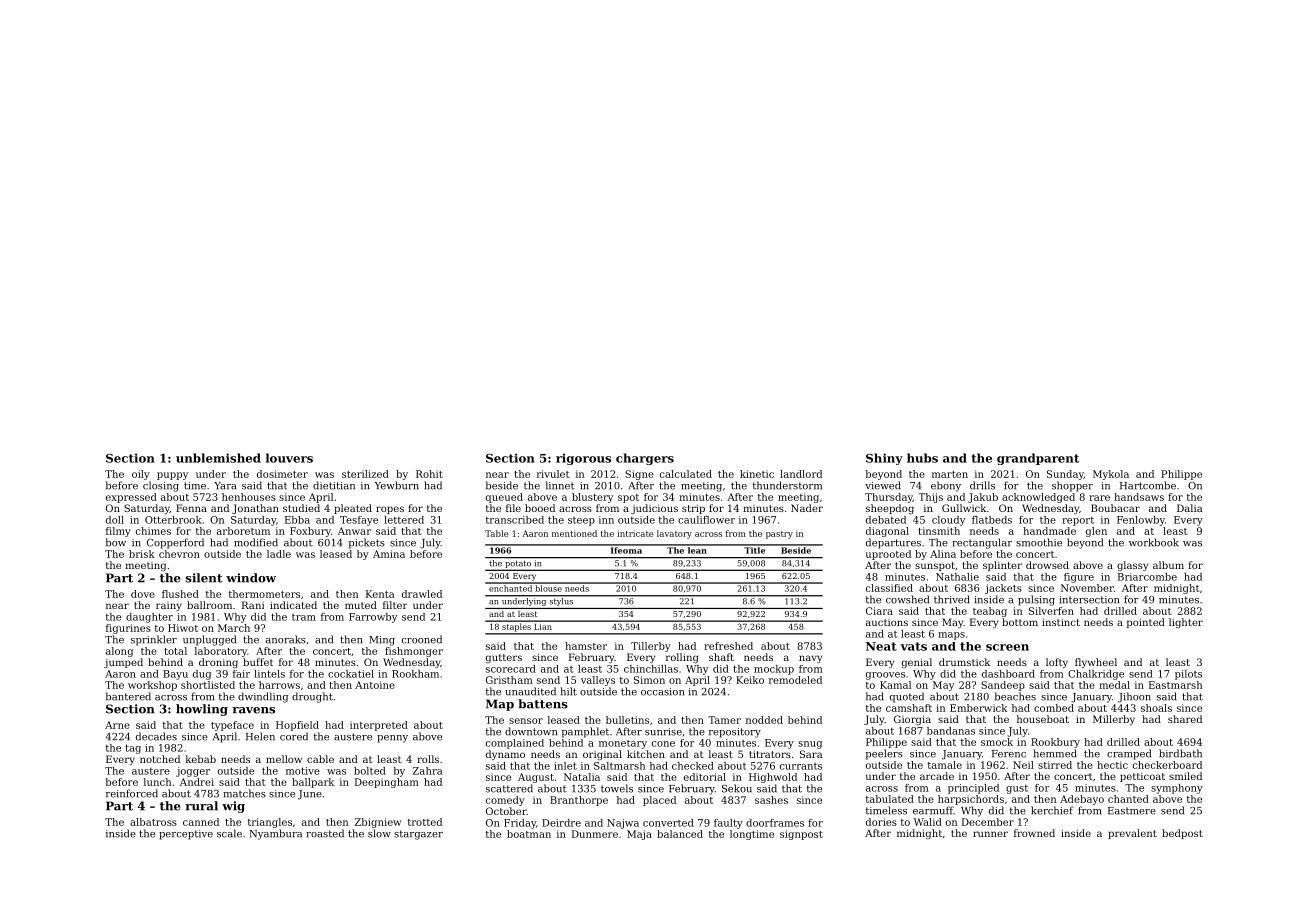 This screenshot has height=924, width=1308. What do you see at coordinates (253, 710) in the screenshot?
I see `ravens` at bounding box center [253, 710].
